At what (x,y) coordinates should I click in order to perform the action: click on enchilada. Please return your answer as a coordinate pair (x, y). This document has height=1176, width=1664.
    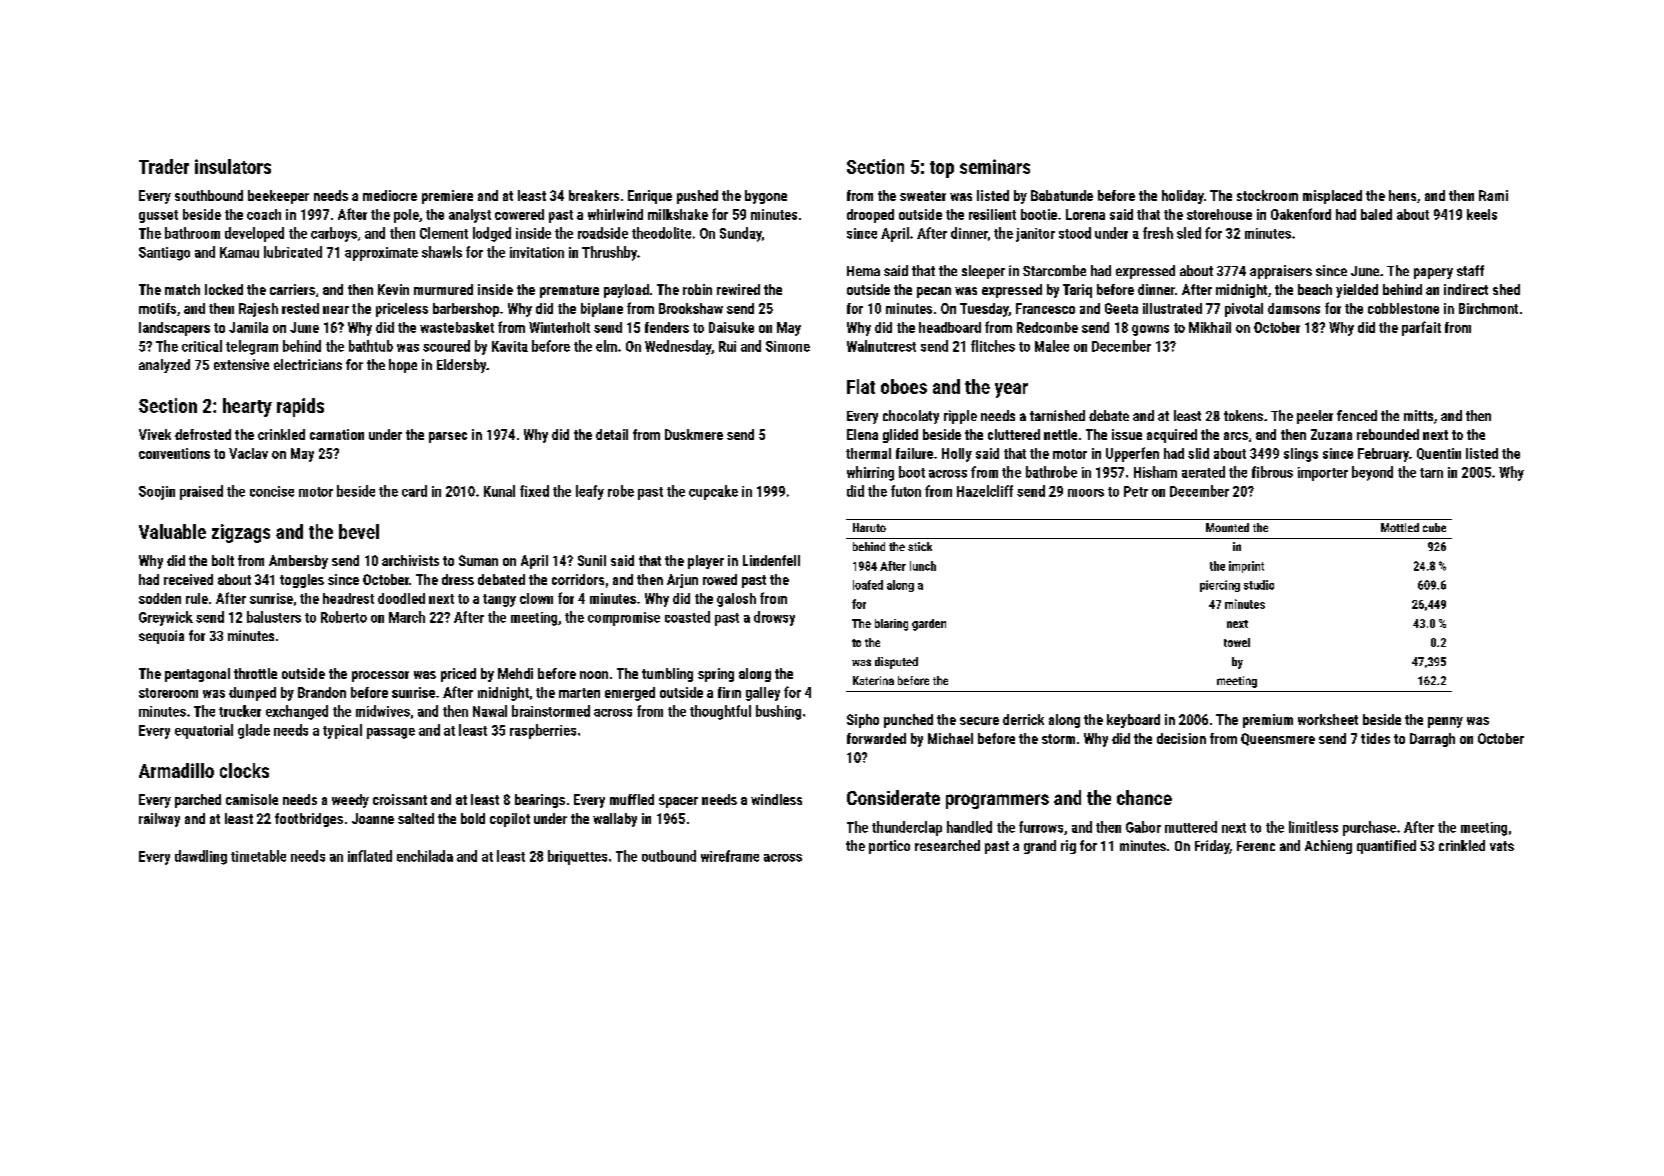
    Looking at the image, I should click on (425, 856).
